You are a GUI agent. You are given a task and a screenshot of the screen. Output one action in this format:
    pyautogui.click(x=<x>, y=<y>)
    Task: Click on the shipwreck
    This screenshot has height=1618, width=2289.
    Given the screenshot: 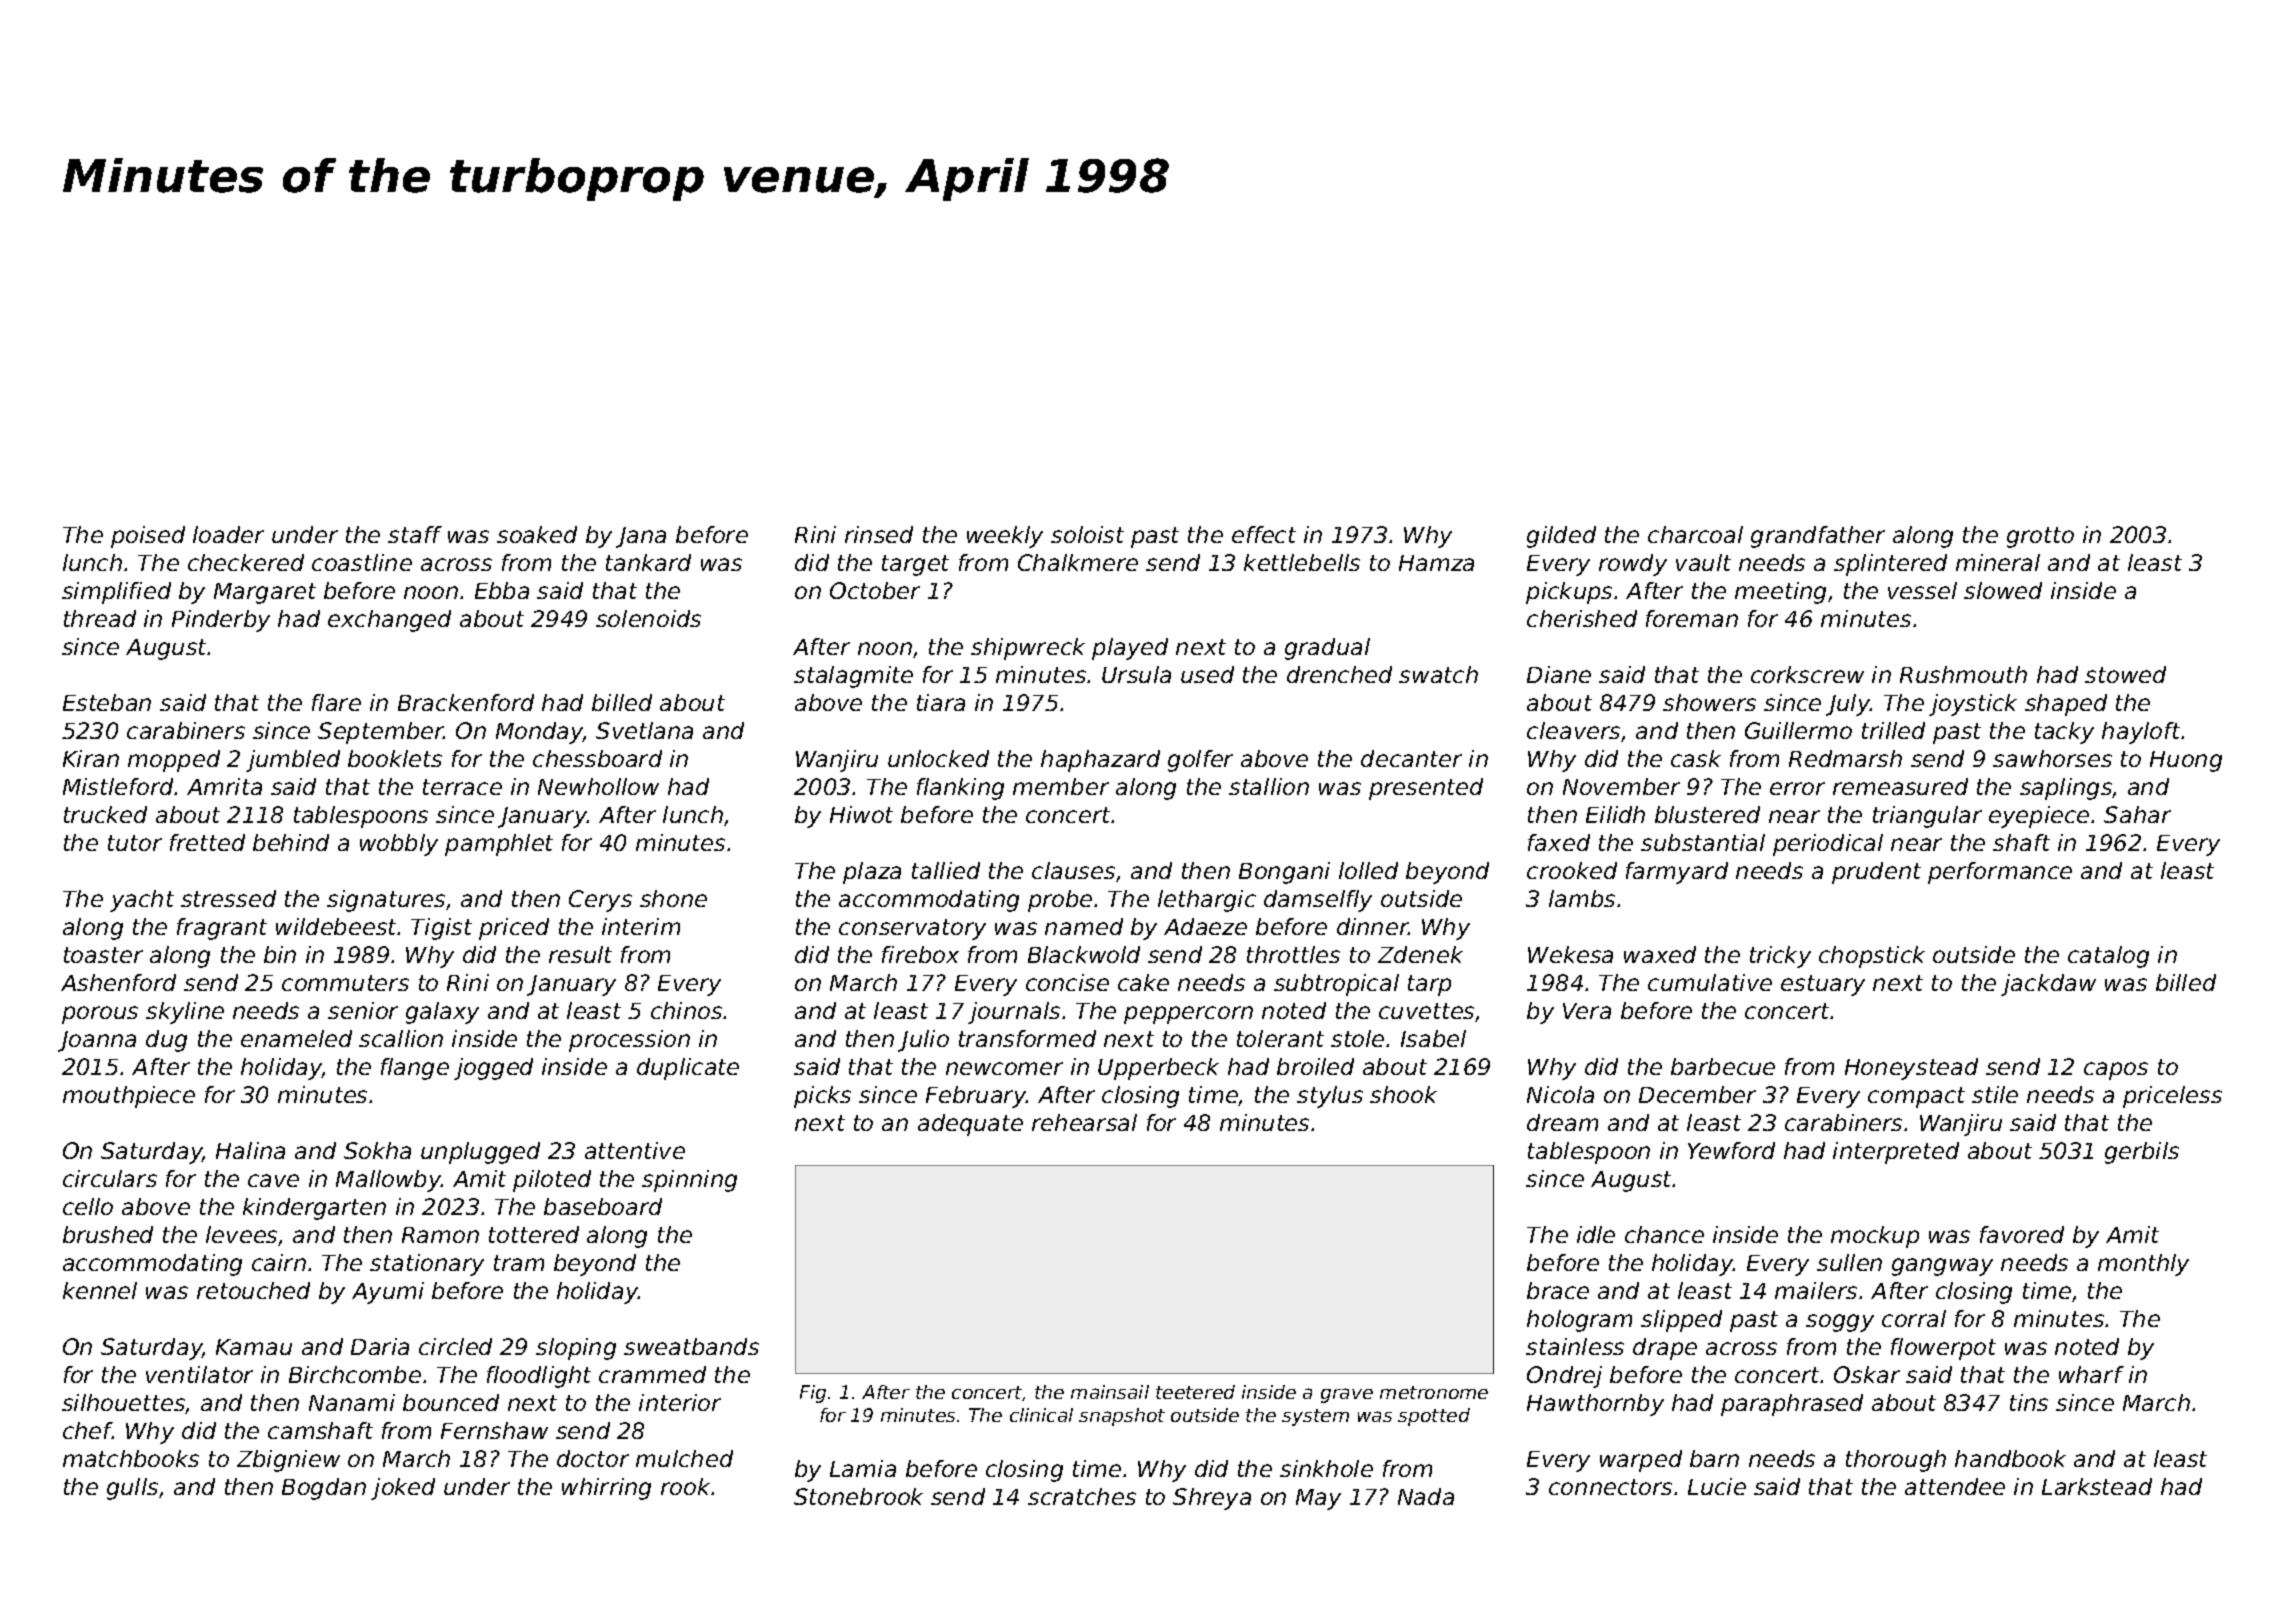 What is the action you would take?
    pyautogui.click(x=1028, y=649)
